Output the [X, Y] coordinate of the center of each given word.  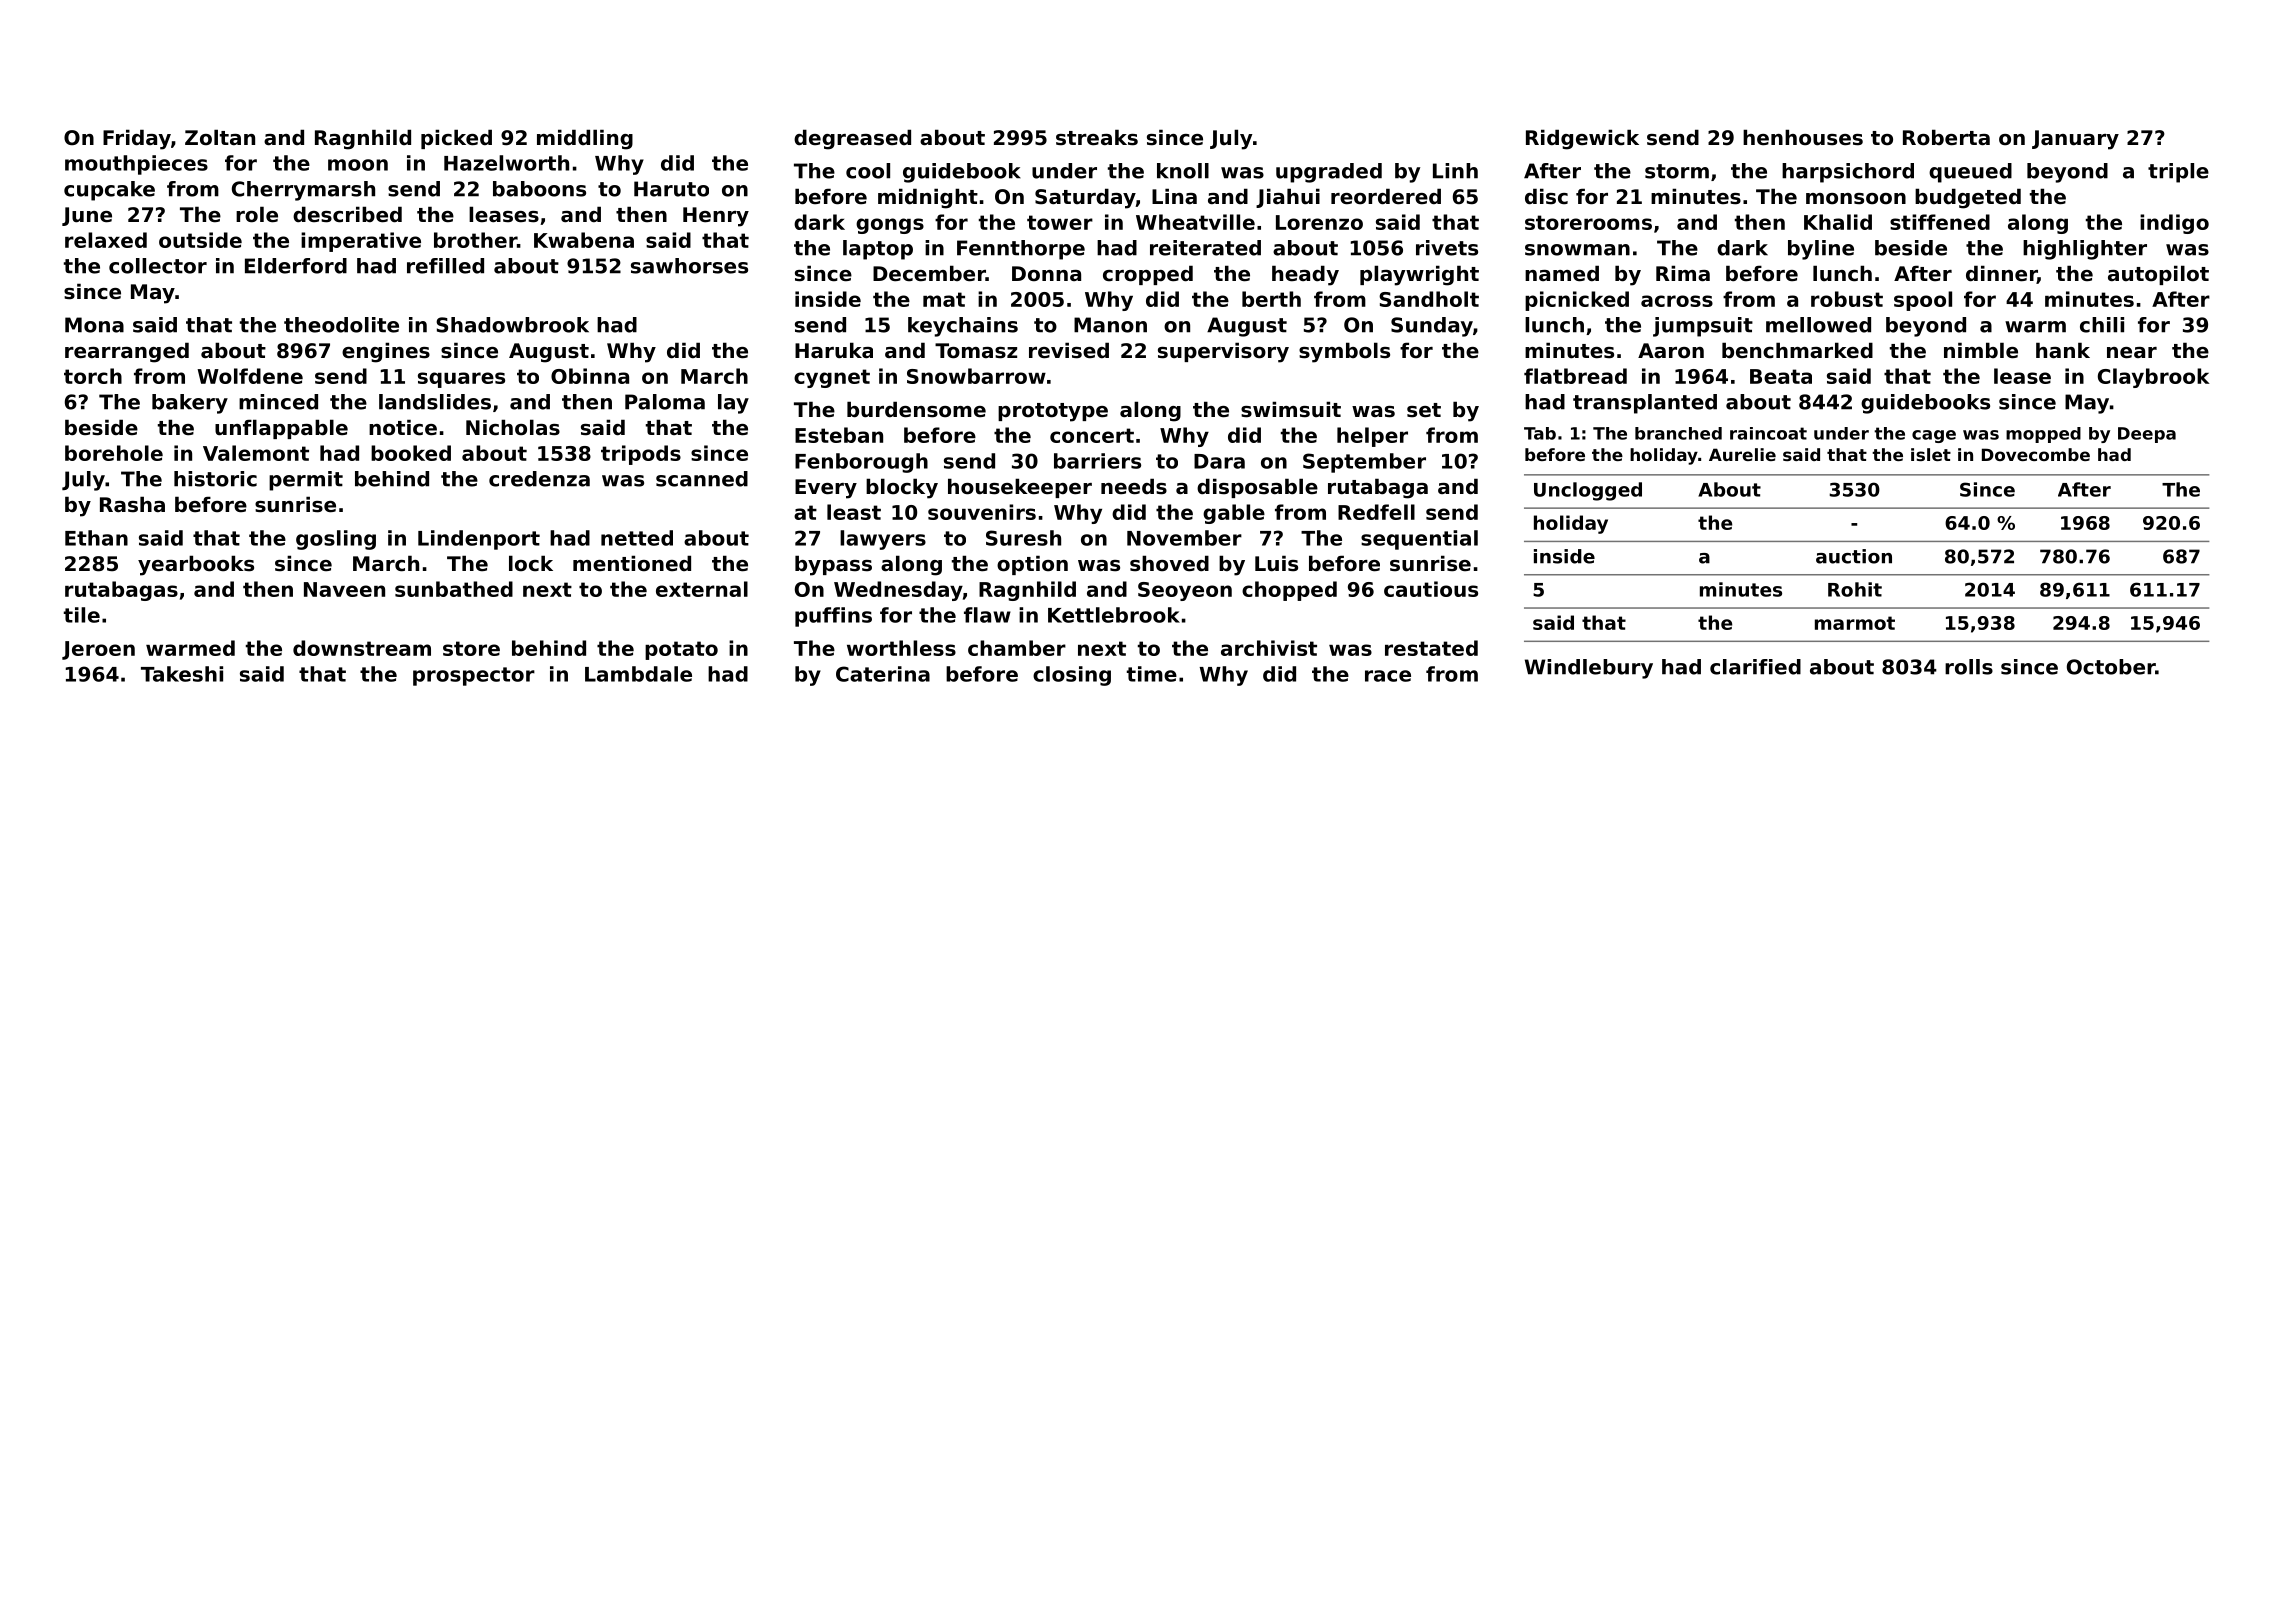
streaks [1097, 137]
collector [158, 266]
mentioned [632, 563]
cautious [1431, 589]
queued [1970, 173]
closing [1072, 676]
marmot [1855, 623]
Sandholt [1429, 299]
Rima [1683, 273]
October [2111, 667]
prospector [474, 676]
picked [456, 139]
